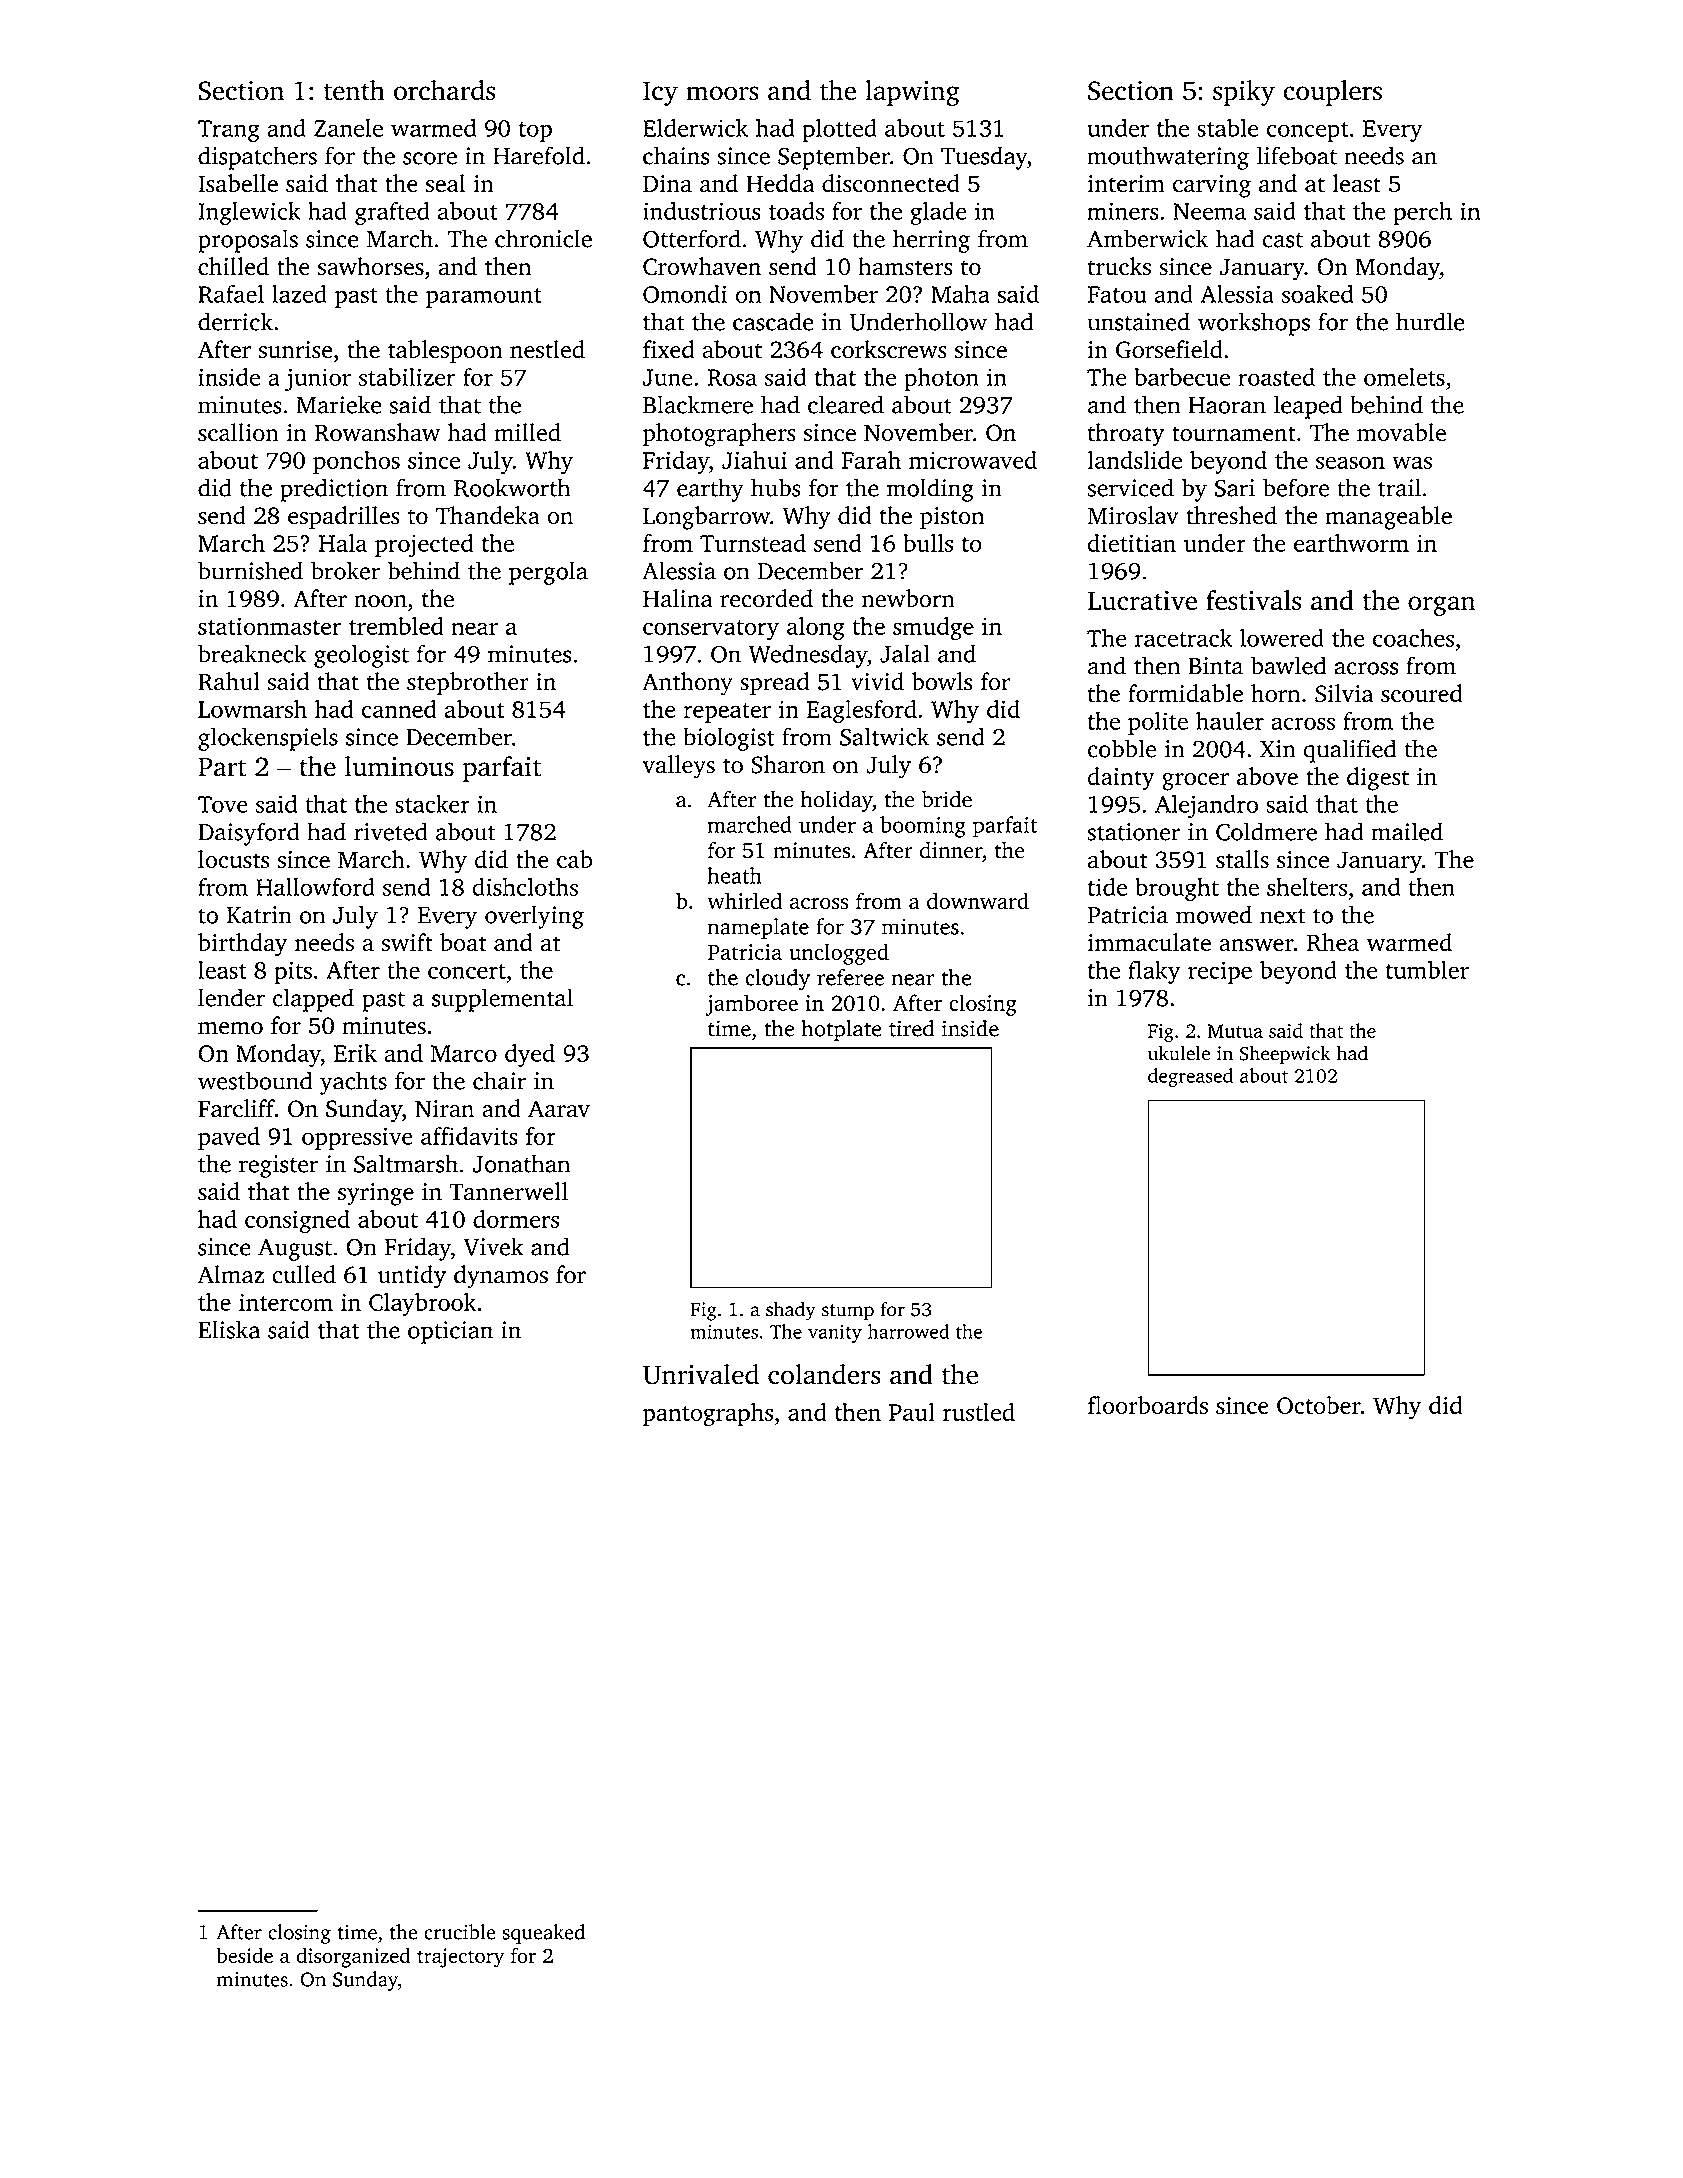 The image size is (1683, 2178). I want to click on Miroslav, so click(1133, 515).
